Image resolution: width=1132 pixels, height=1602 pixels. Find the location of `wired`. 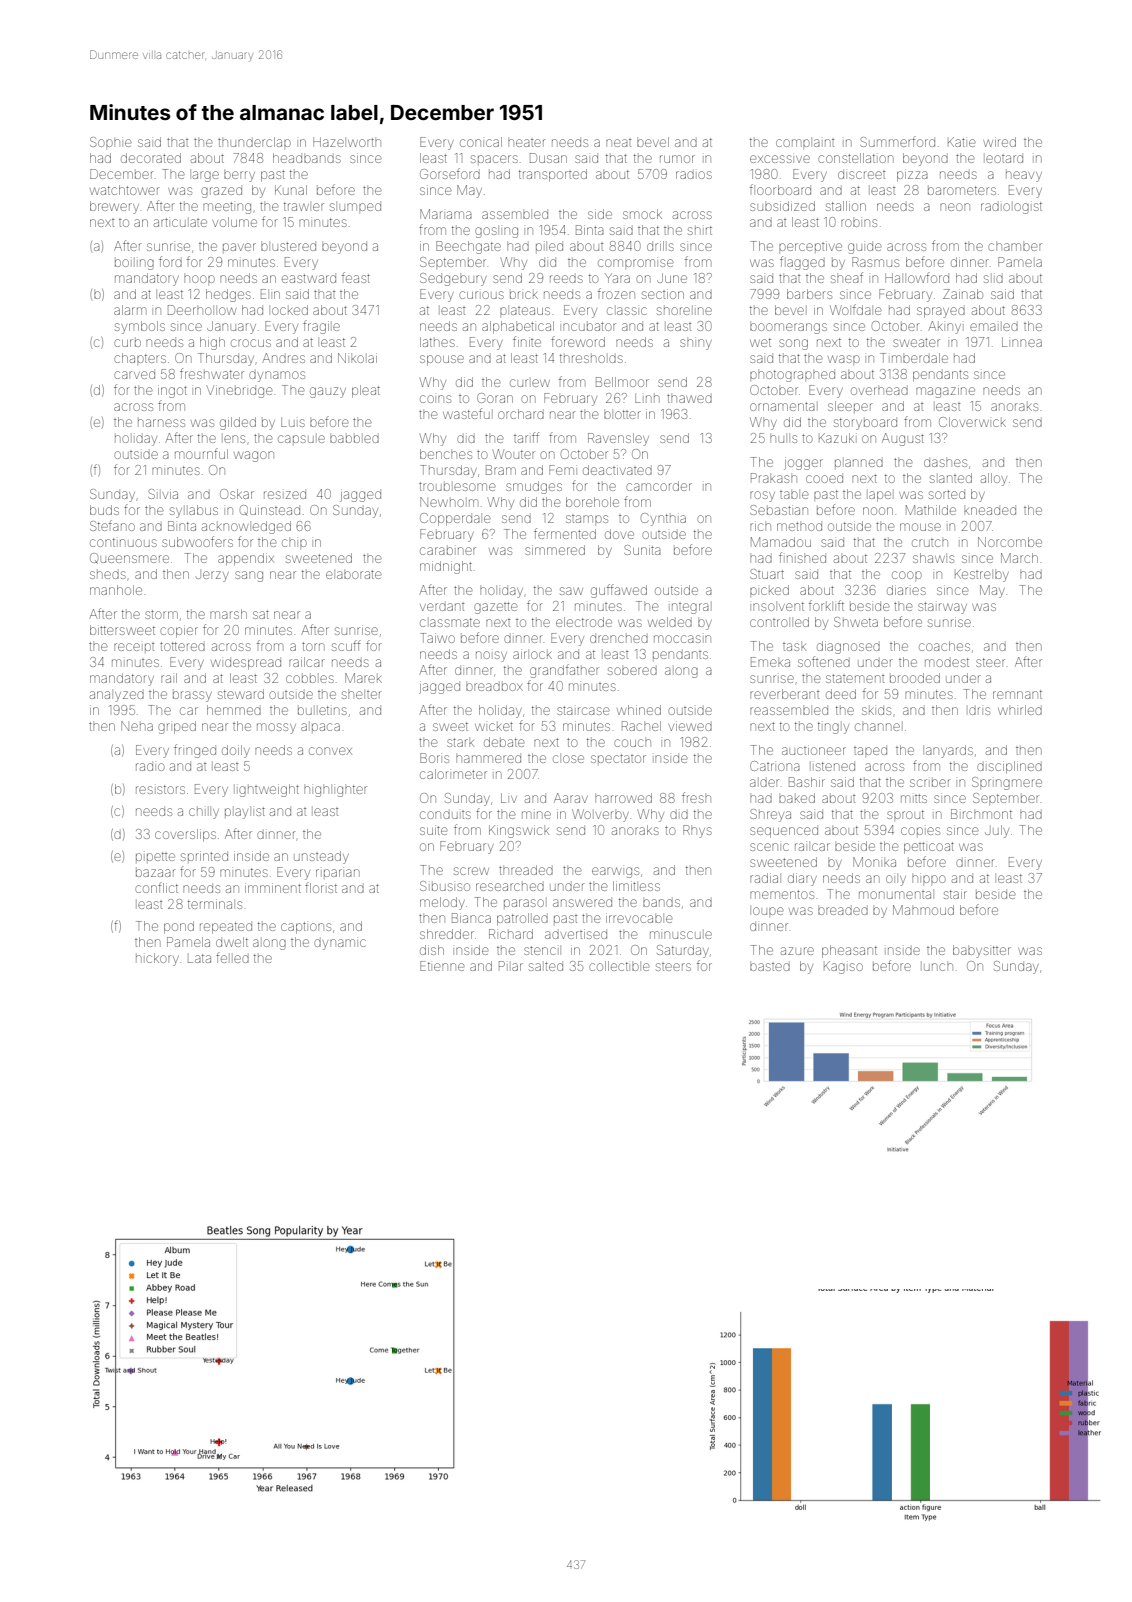

wired is located at coordinates (999, 142).
